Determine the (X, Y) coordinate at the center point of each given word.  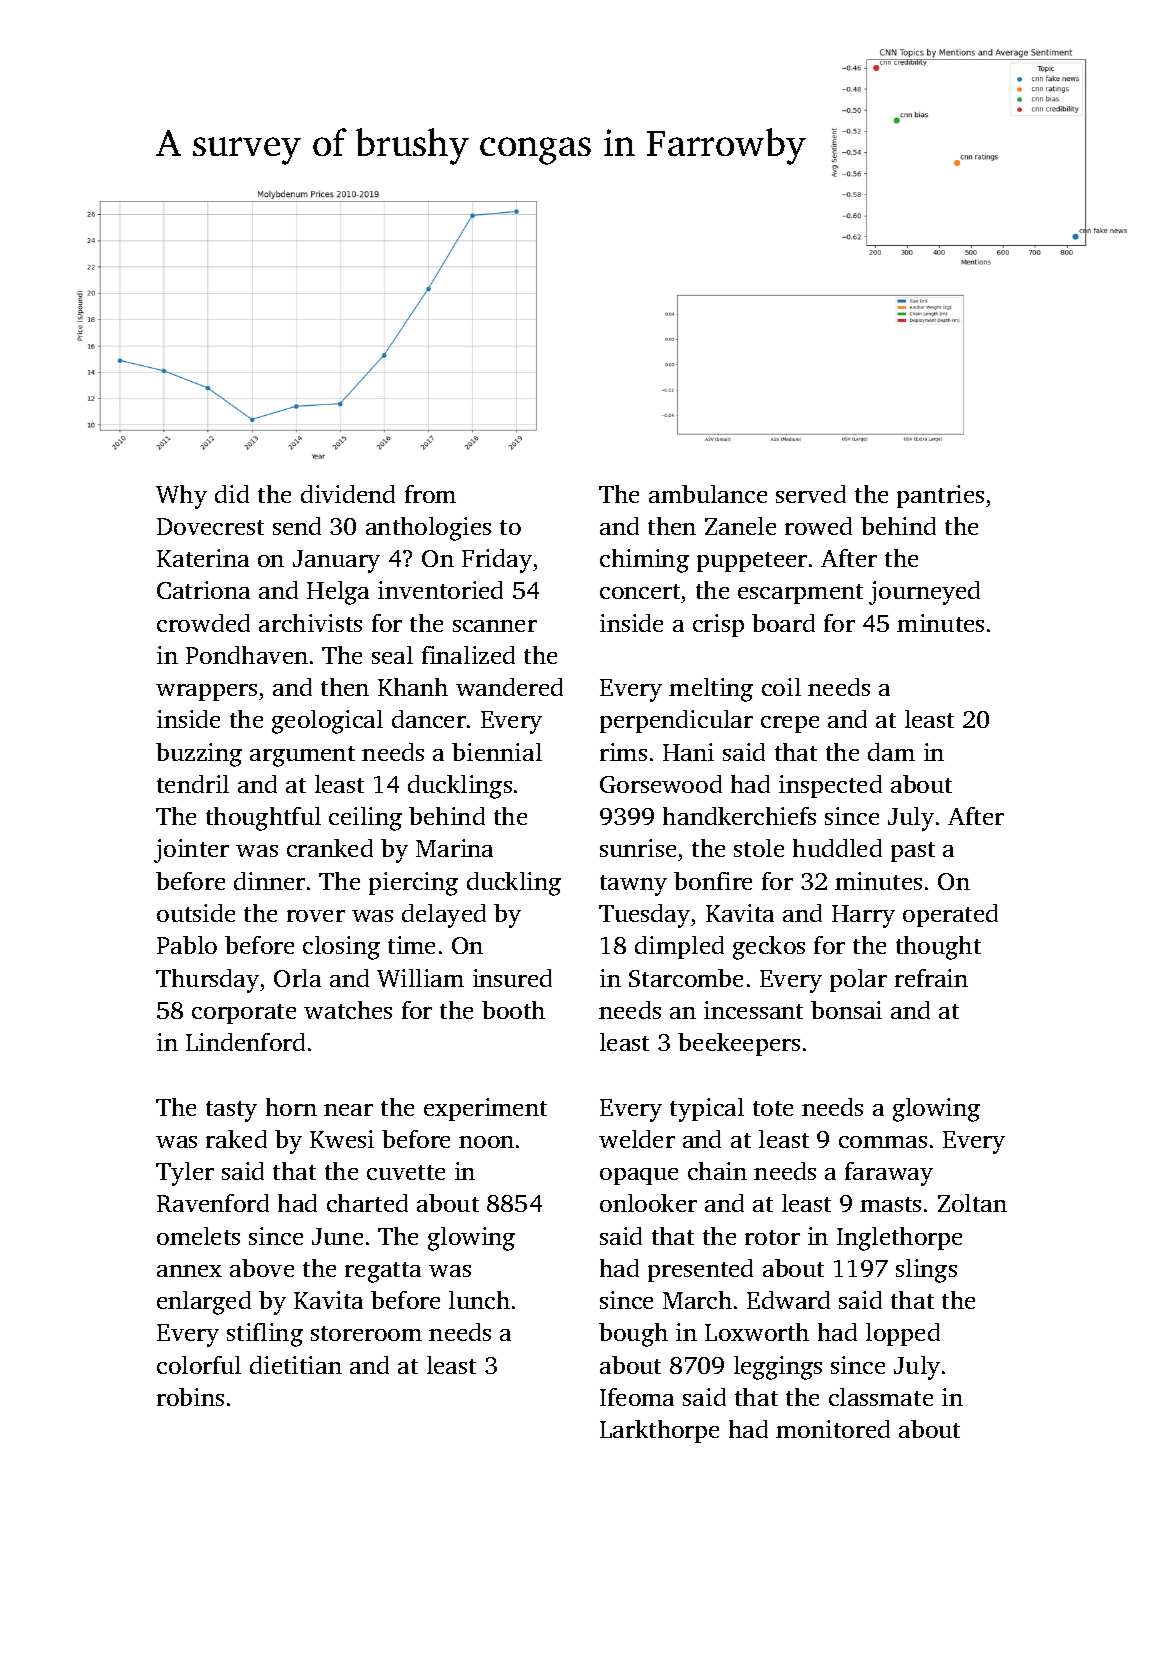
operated (950, 915)
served (811, 494)
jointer (191, 851)
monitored (833, 1429)
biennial (497, 752)
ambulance (708, 494)
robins (190, 1397)
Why (181, 497)
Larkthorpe (659, 1431)
